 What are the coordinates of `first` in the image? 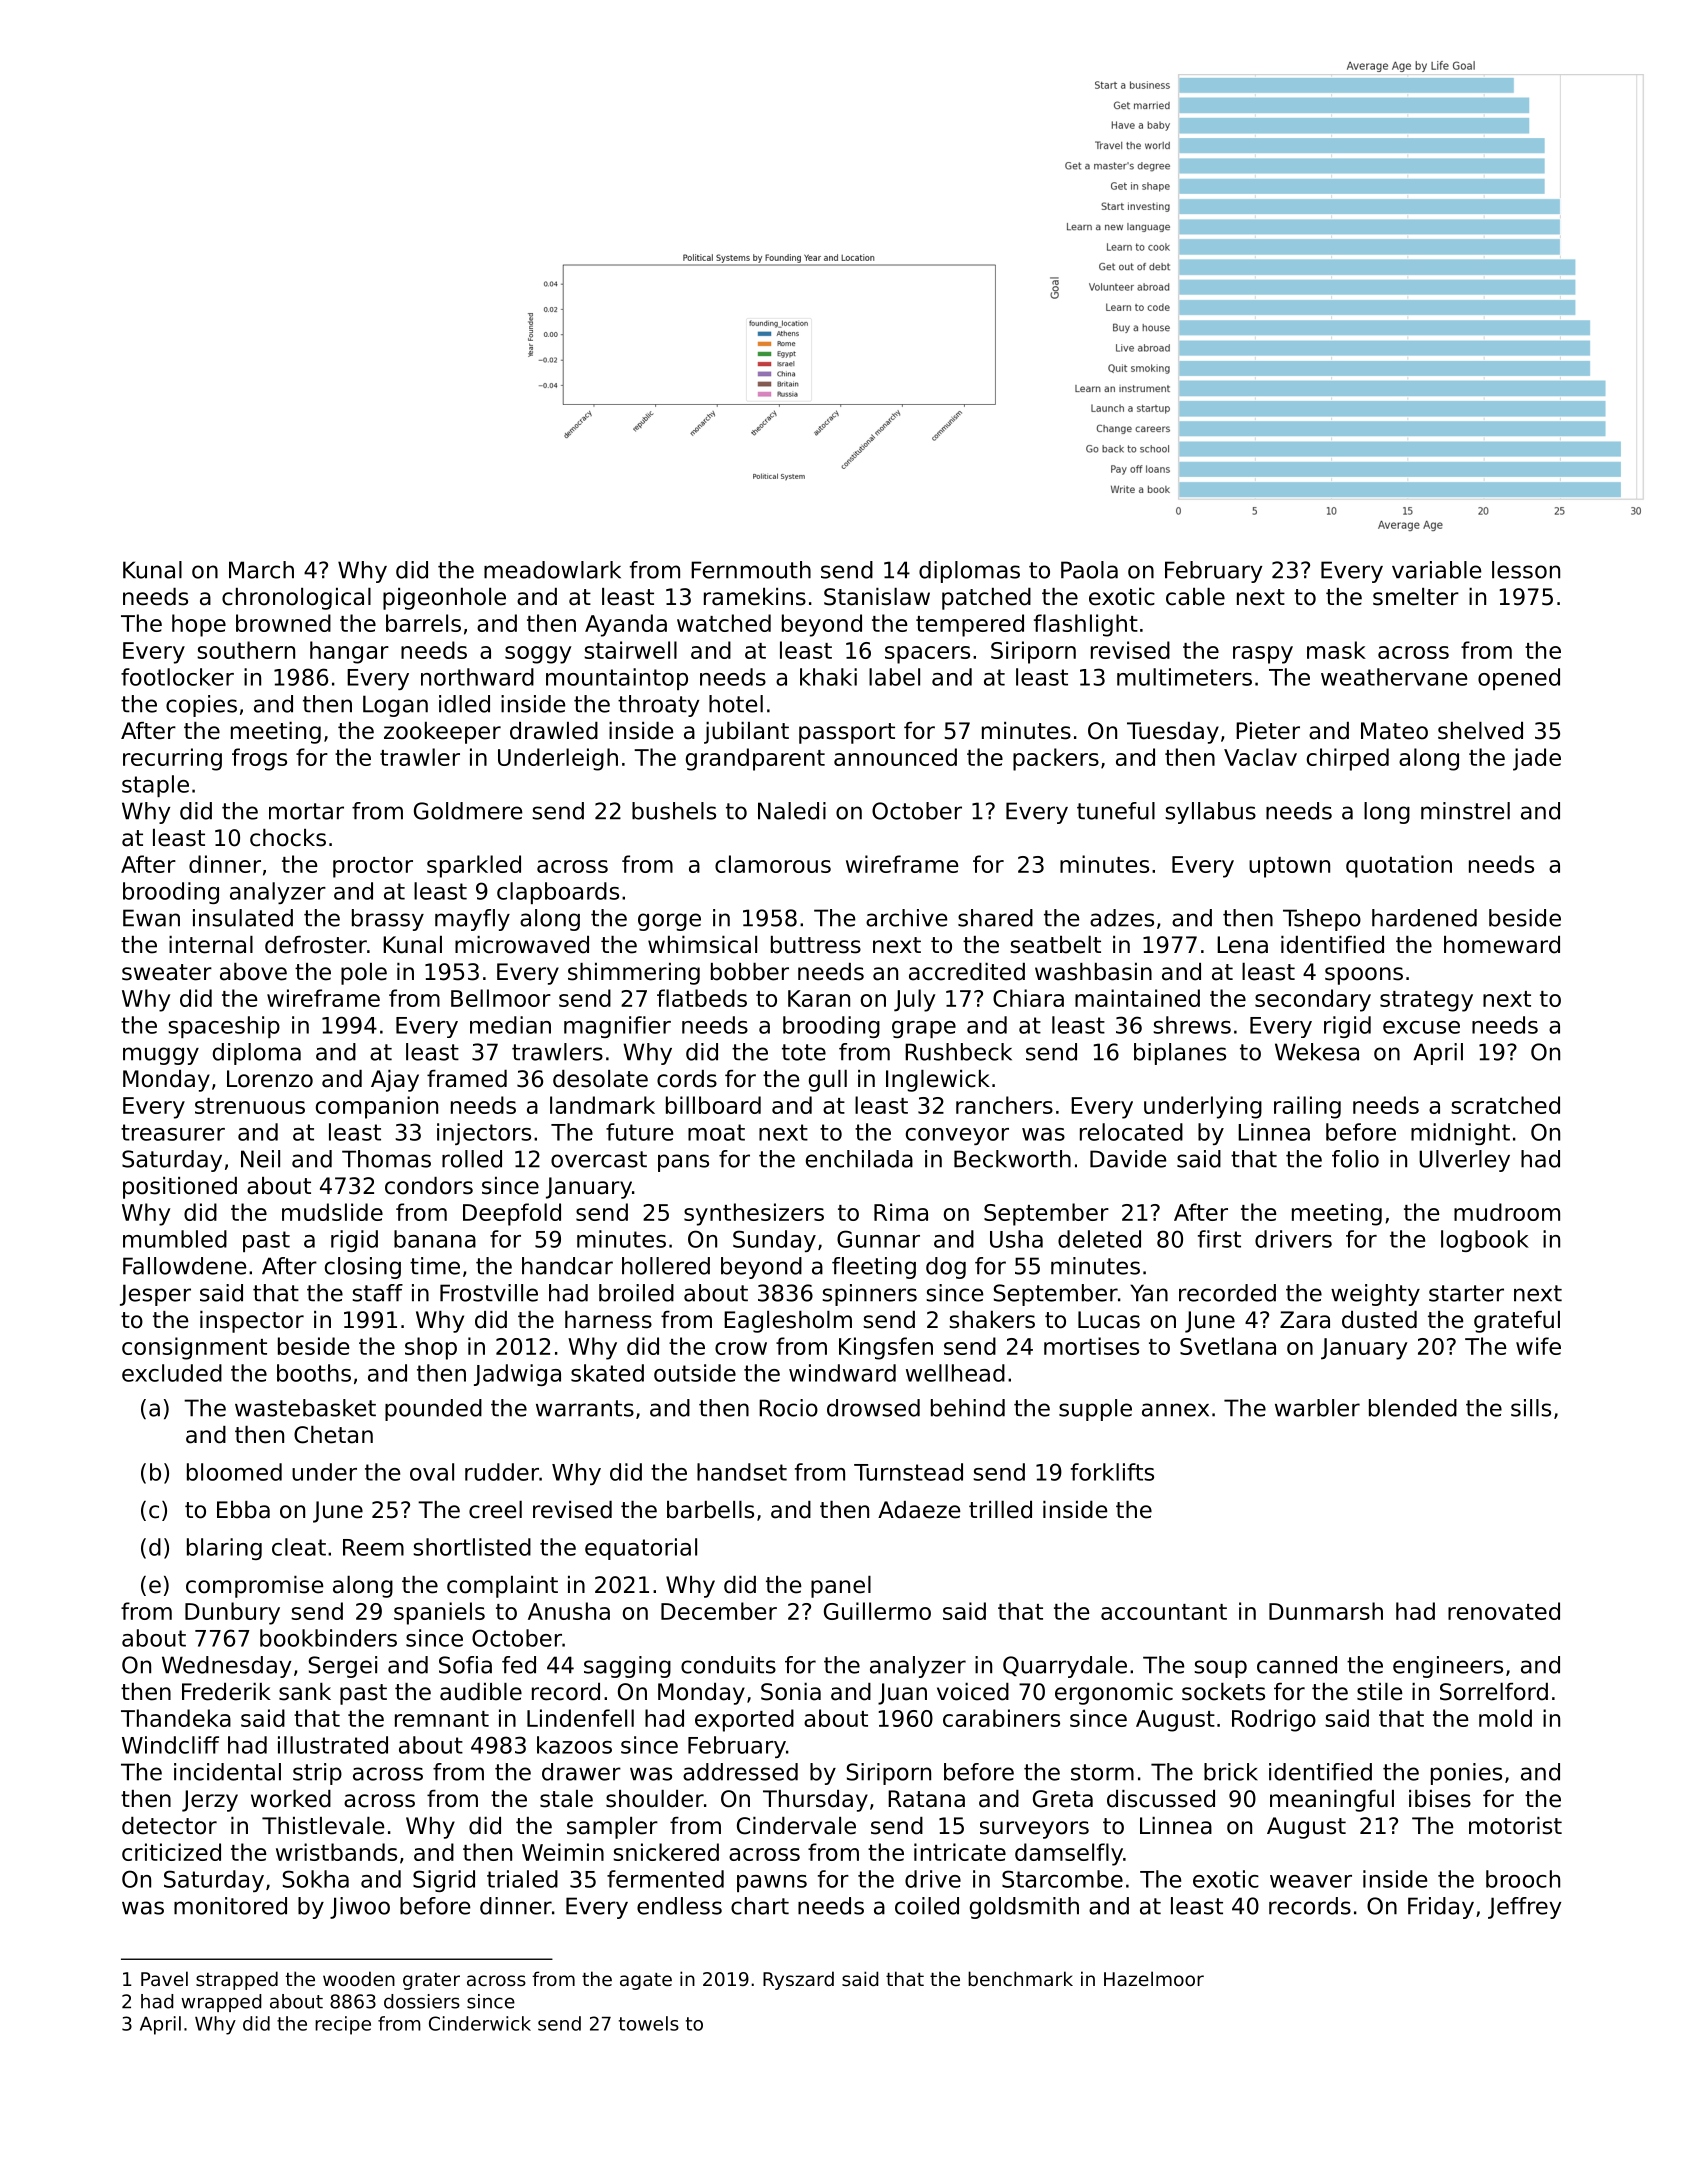 It's located at (1219, 1239).
